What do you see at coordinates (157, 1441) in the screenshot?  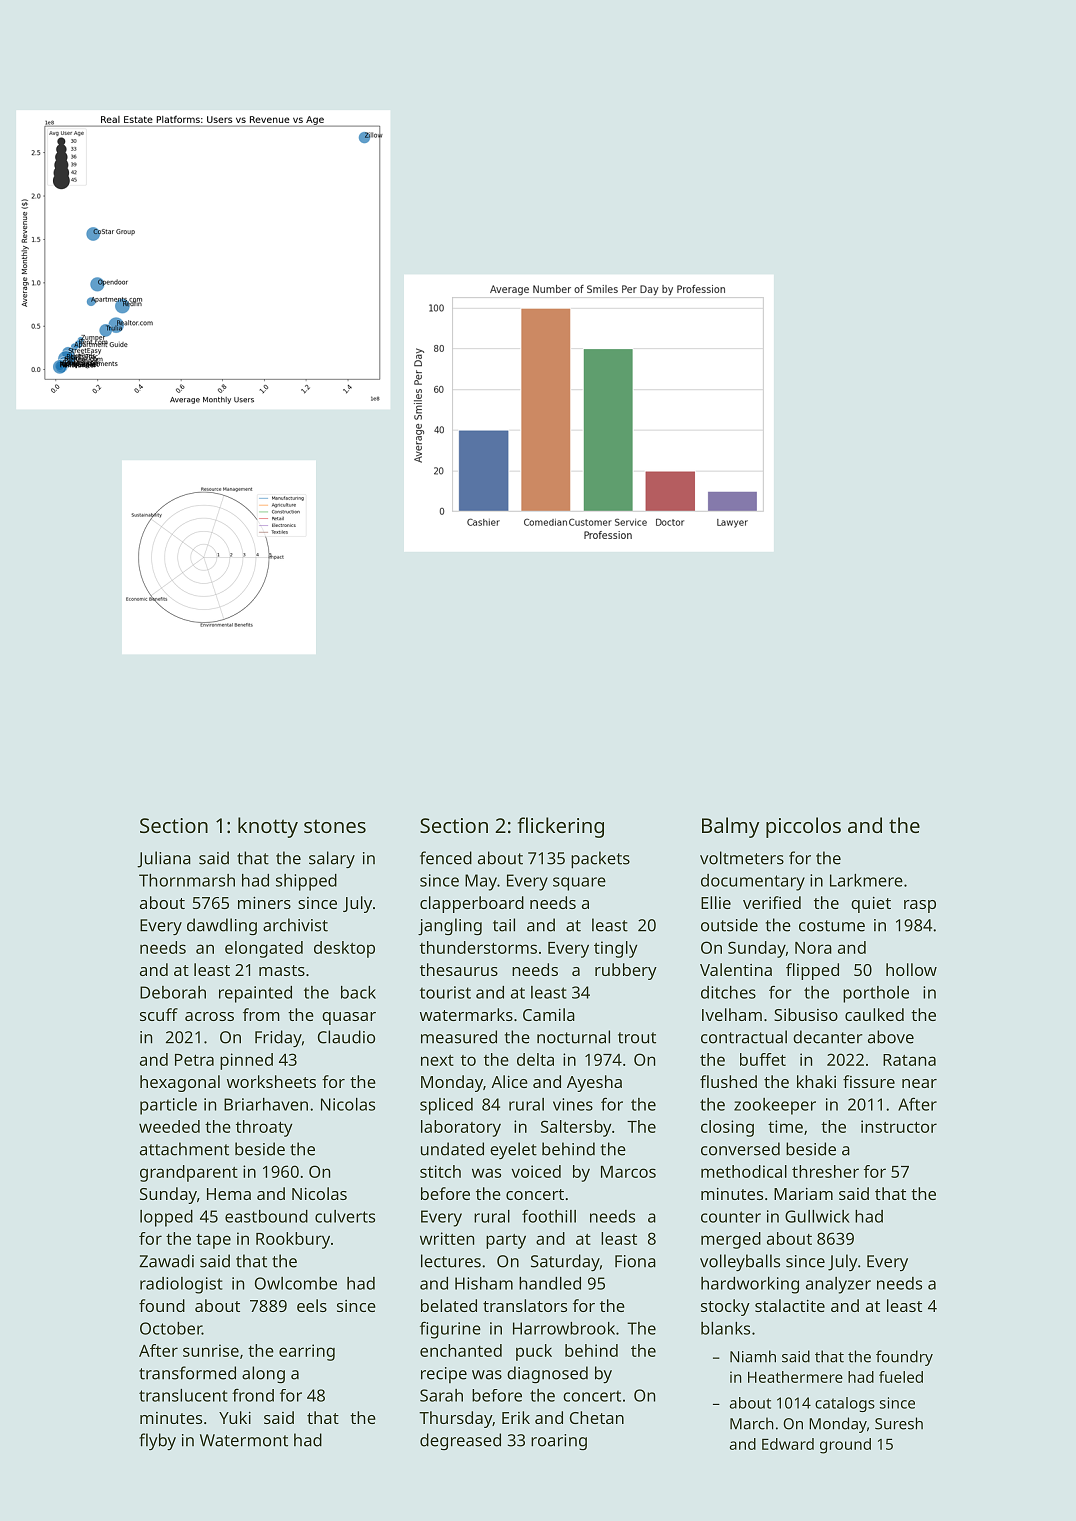 I see `flyby` at bounding box center [157, 1441].
